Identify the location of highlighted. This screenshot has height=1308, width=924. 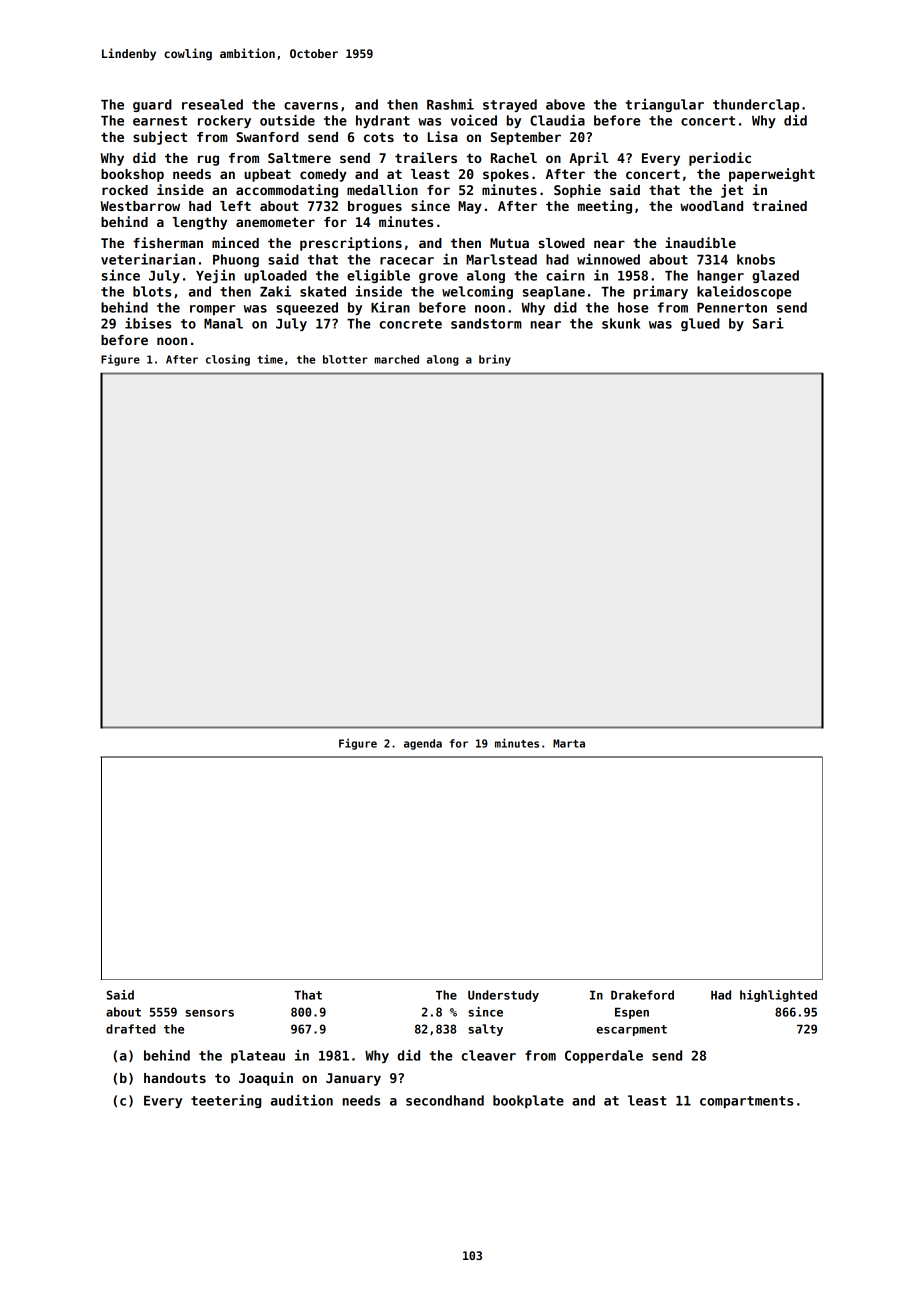
(778, 996).
